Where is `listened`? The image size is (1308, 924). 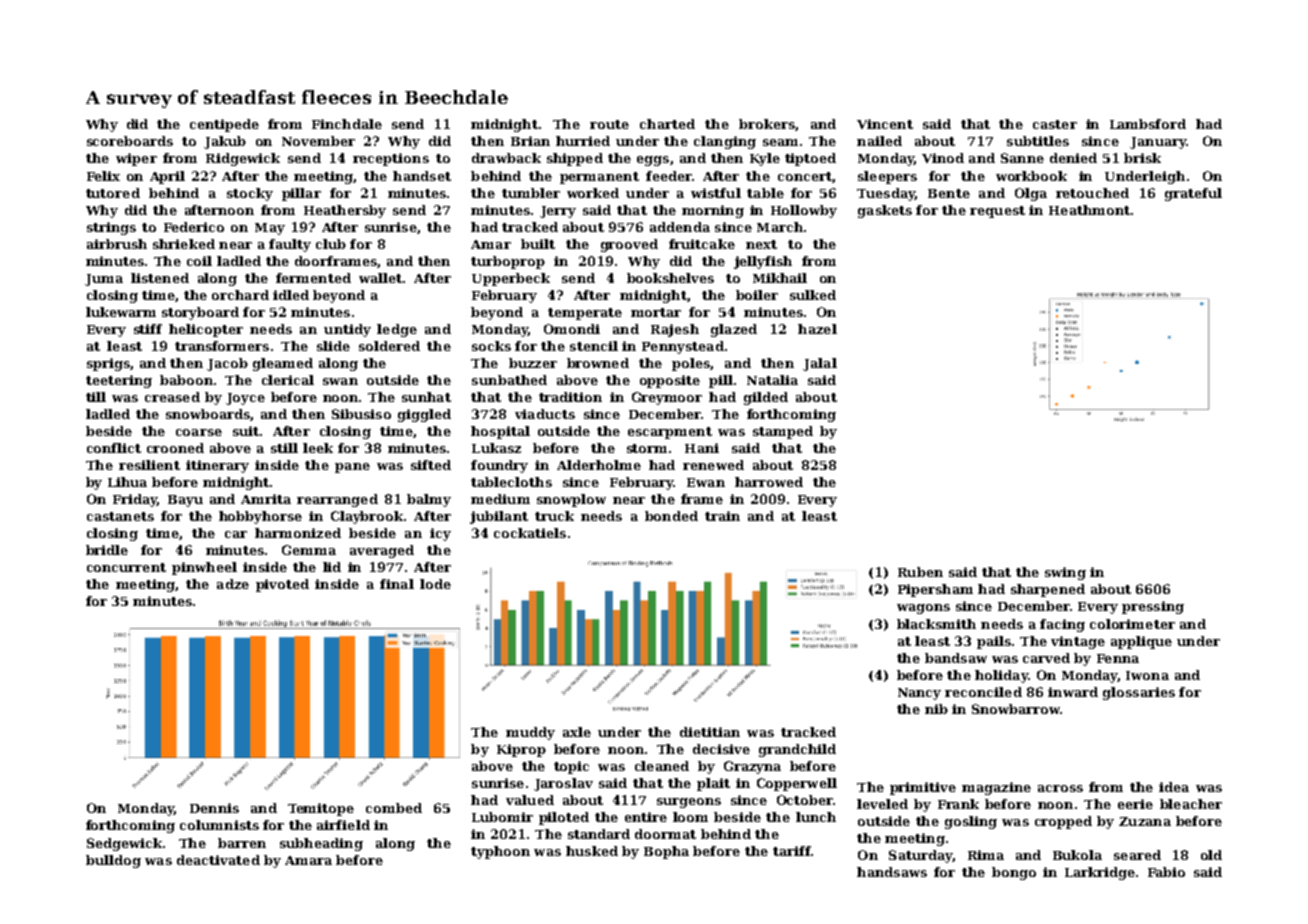
listened is located at coordinates (160, 278).
